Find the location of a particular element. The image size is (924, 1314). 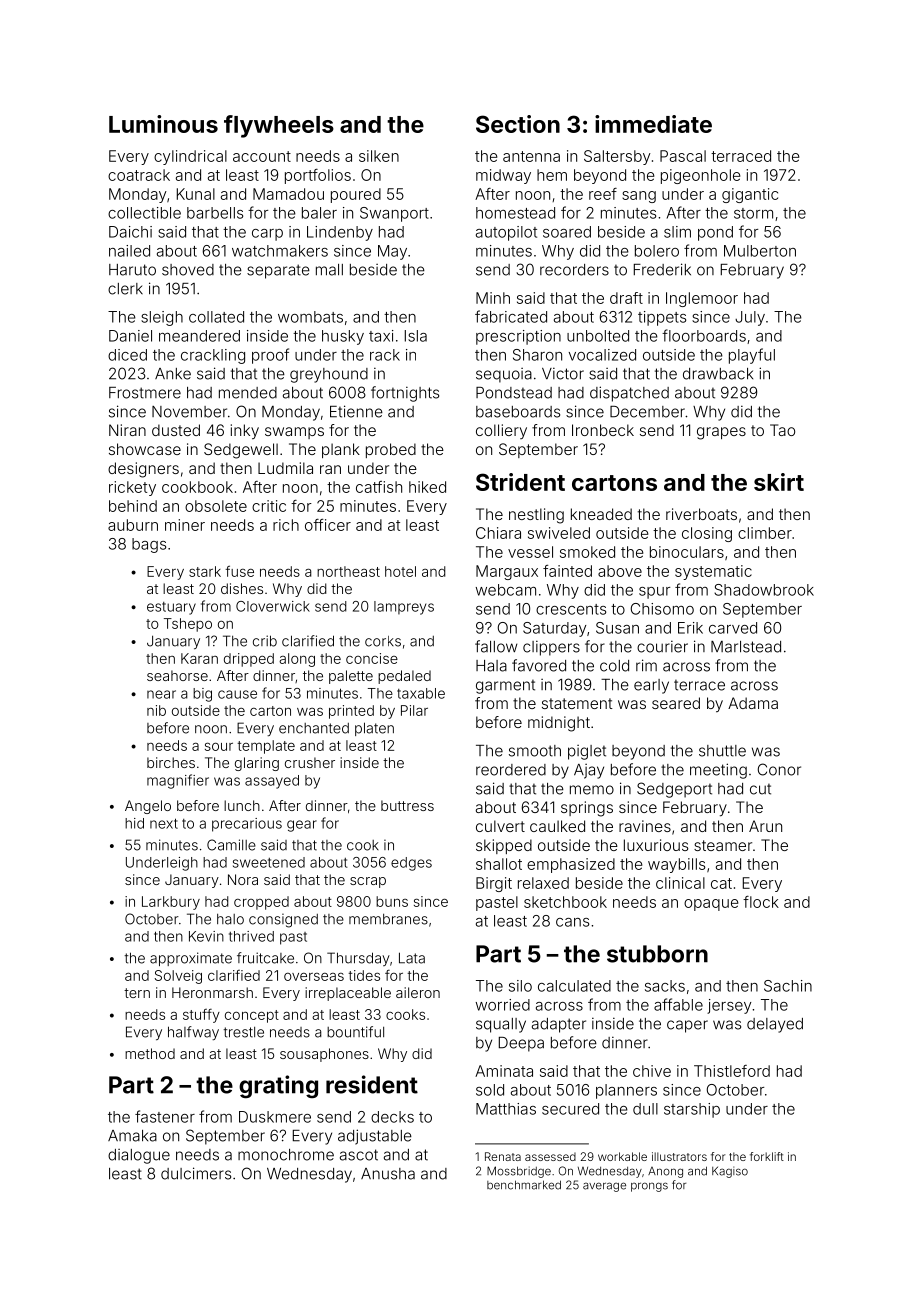

hotel is located at coordinates (400, 571).
